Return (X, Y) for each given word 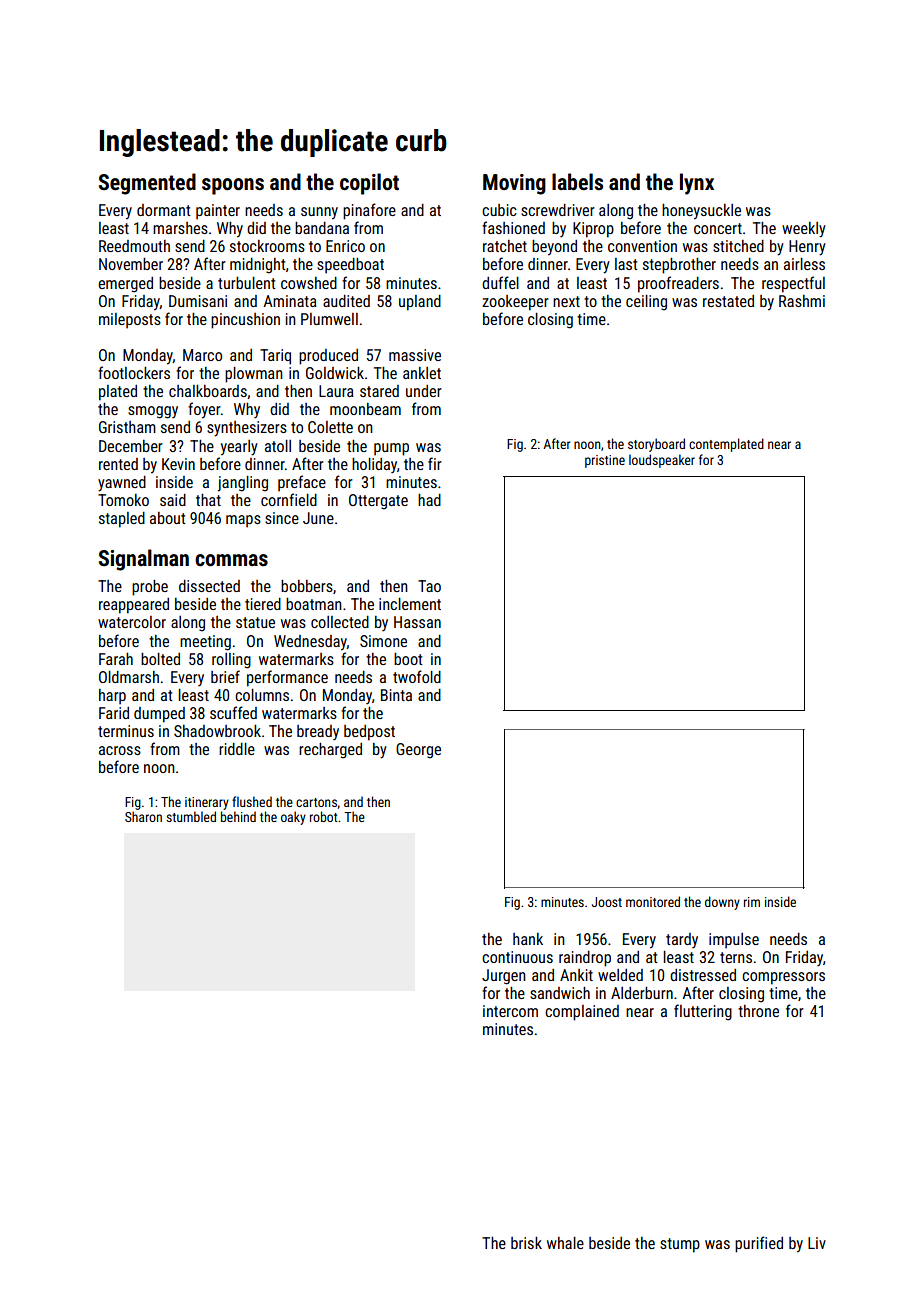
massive (415, 355)
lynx (697, 184)
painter (218, 212)
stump (680, 1245)
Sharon (143, 816)
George (418, 751)
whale (565, 1243)
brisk (526, 1243)
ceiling (646, 303)
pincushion (245, 321)
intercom (510, 1011)
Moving (514, 184)
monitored (653, 901)
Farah (116, 659)
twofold (417, 676)
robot (324, 816)
